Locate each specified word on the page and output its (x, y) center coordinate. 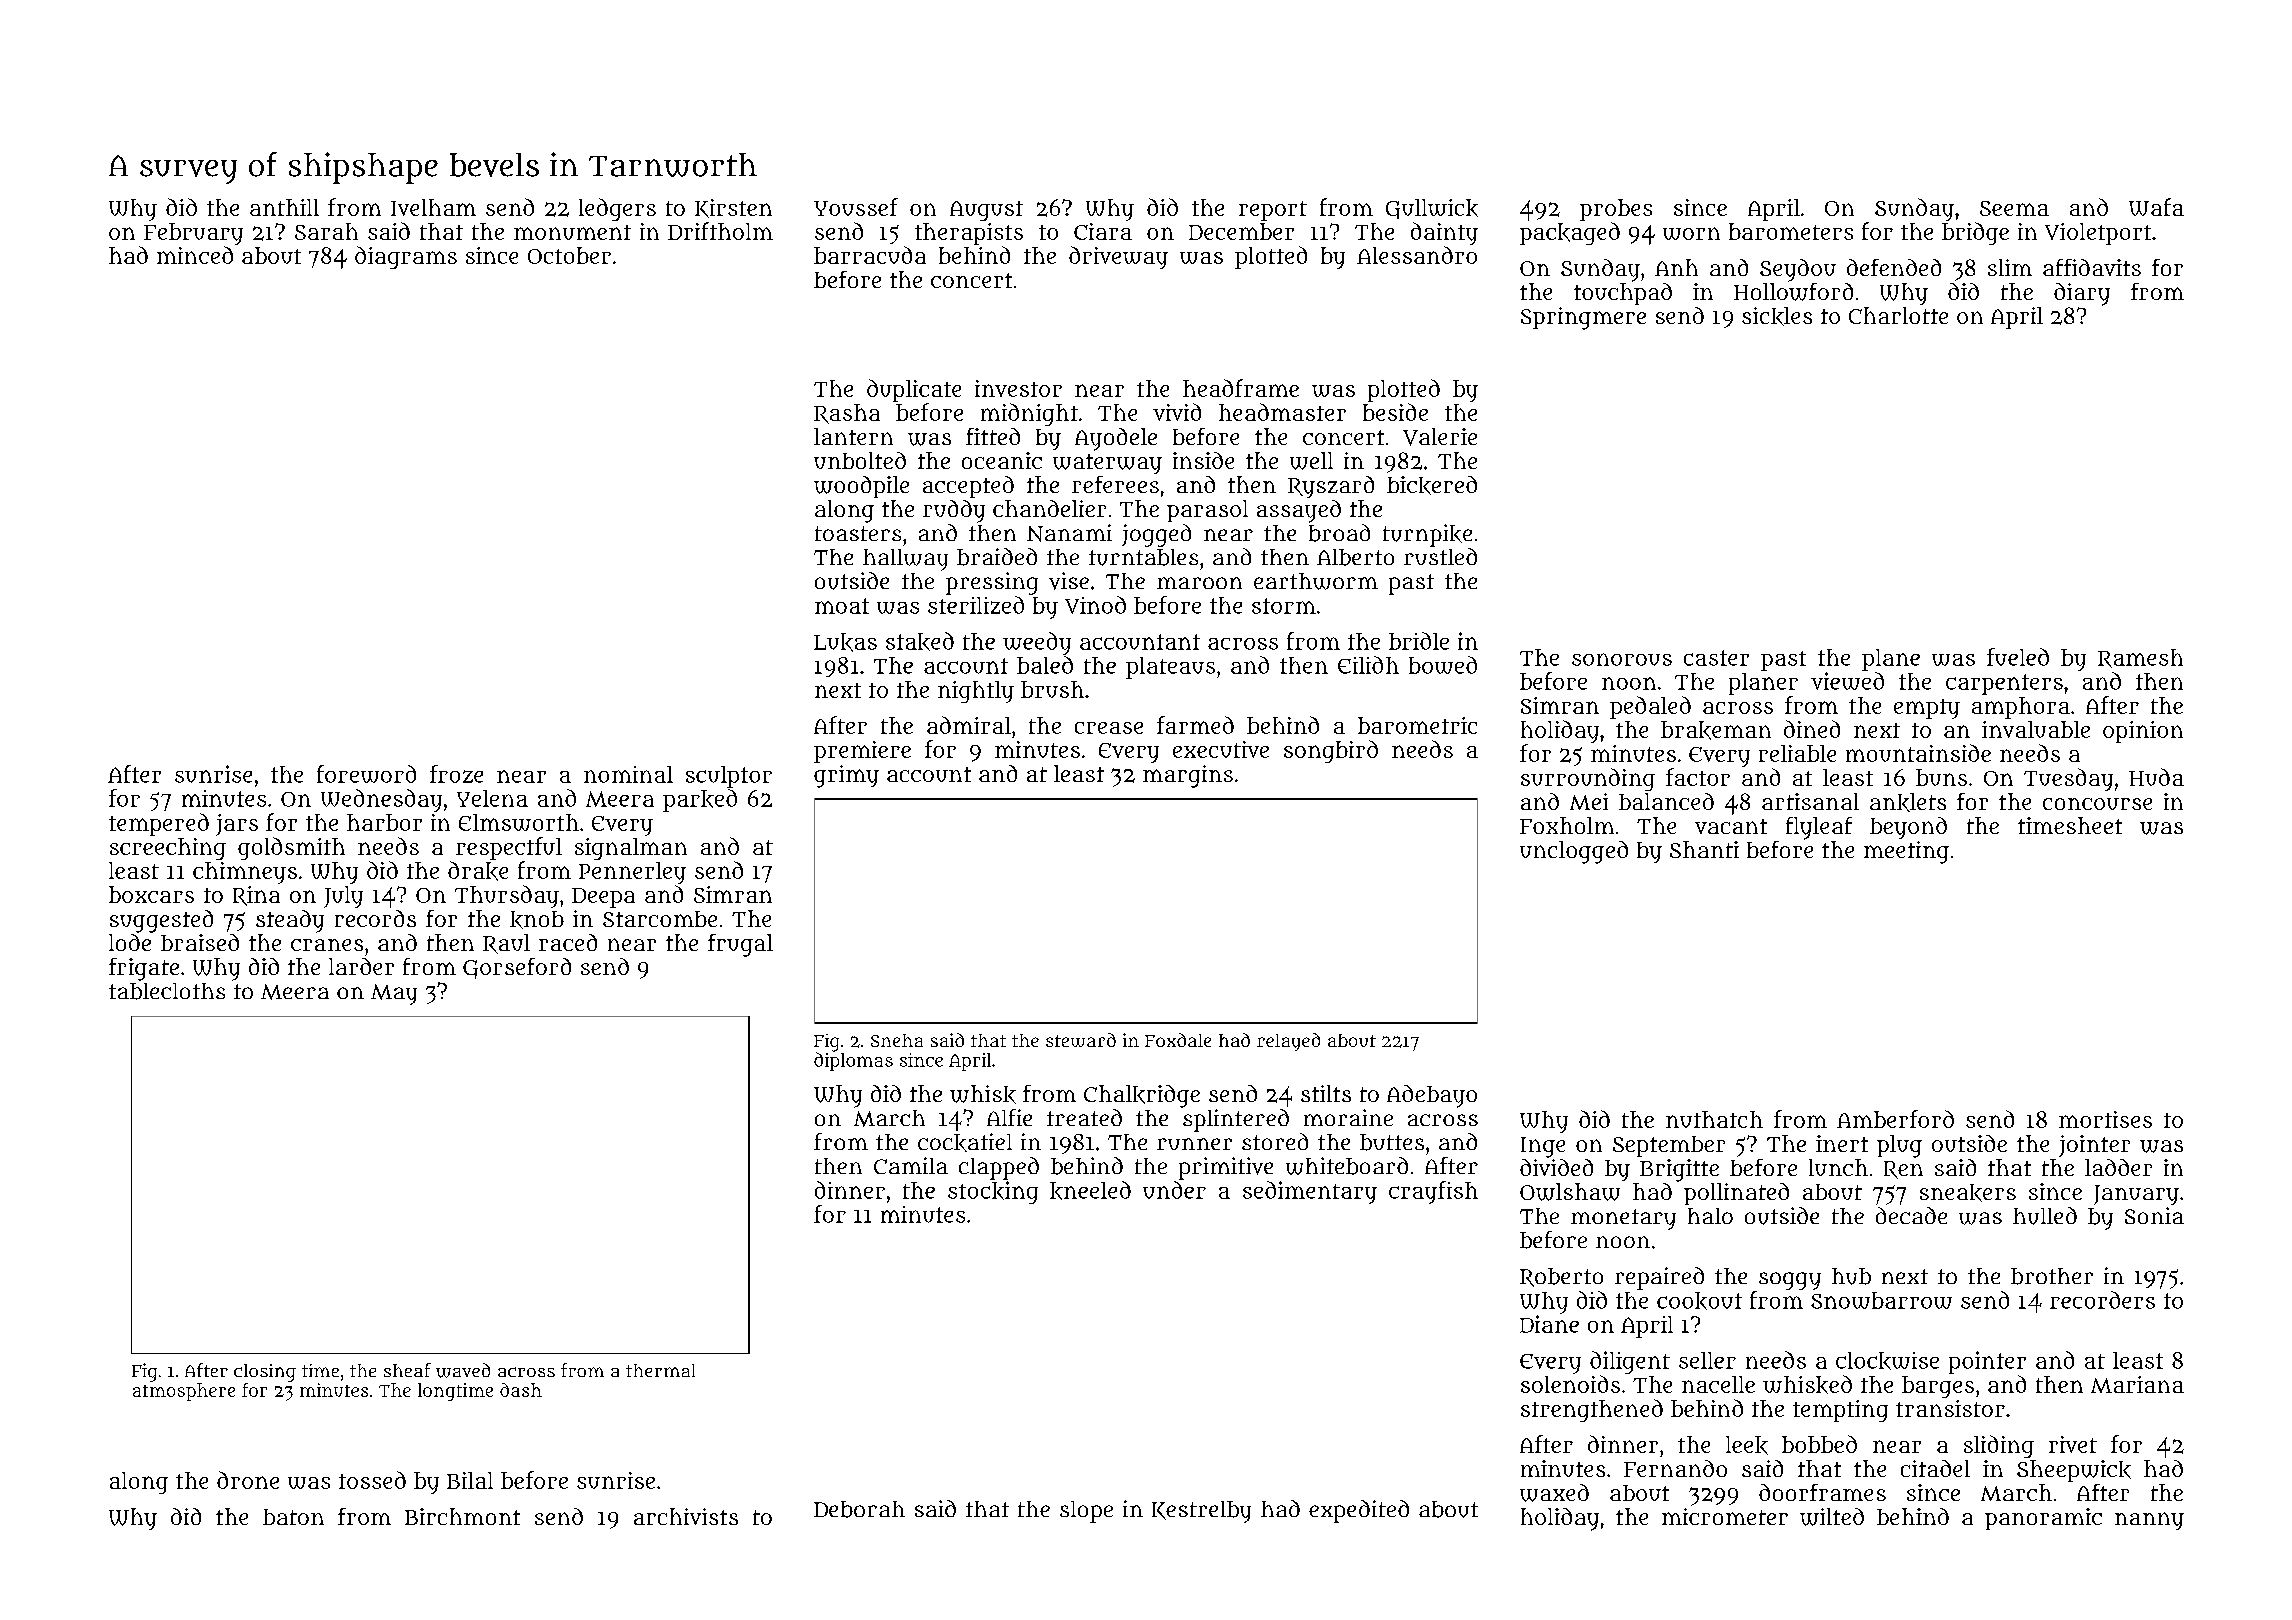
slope (1086, 1512)
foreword (366, 774)
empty (1927, 709)
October (569, 255)
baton (293, 1517)
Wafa (2156, 207)
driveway (1118, 257)
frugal (740, 945)
